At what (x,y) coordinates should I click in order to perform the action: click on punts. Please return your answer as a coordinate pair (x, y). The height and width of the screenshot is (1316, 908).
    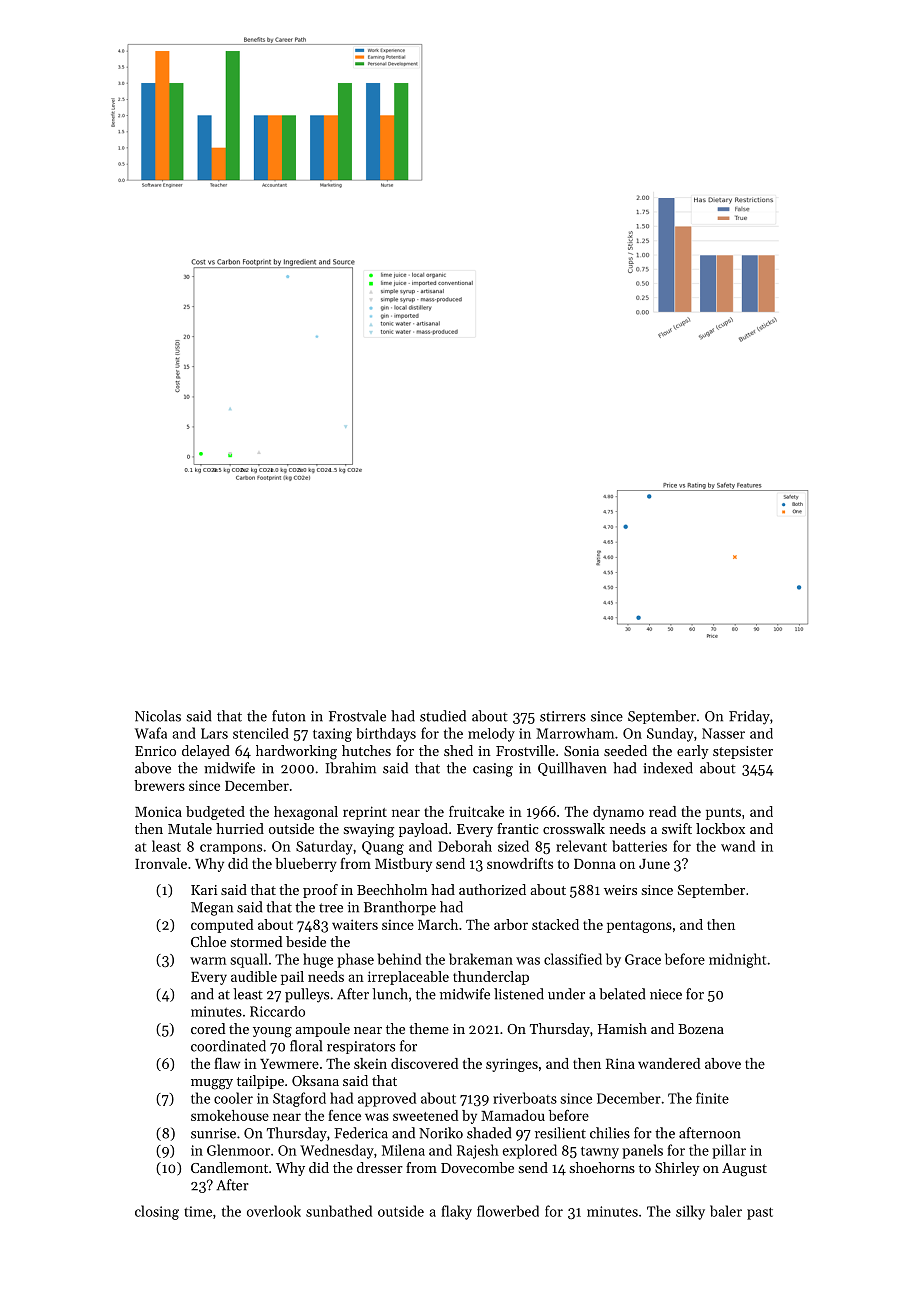
    Looking at the image, I should click on (723, 814).
